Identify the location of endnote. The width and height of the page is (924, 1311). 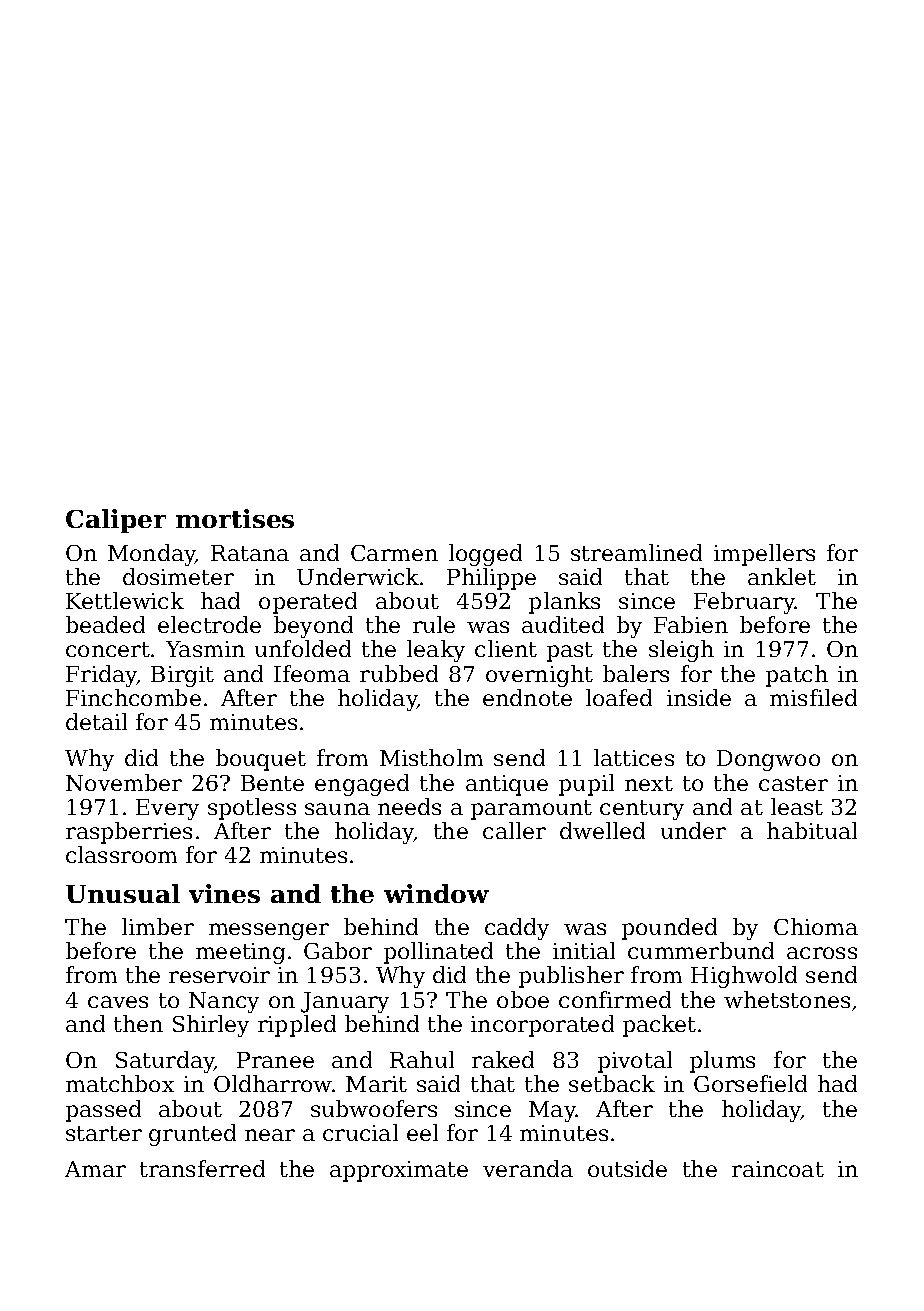
(527, 697).
